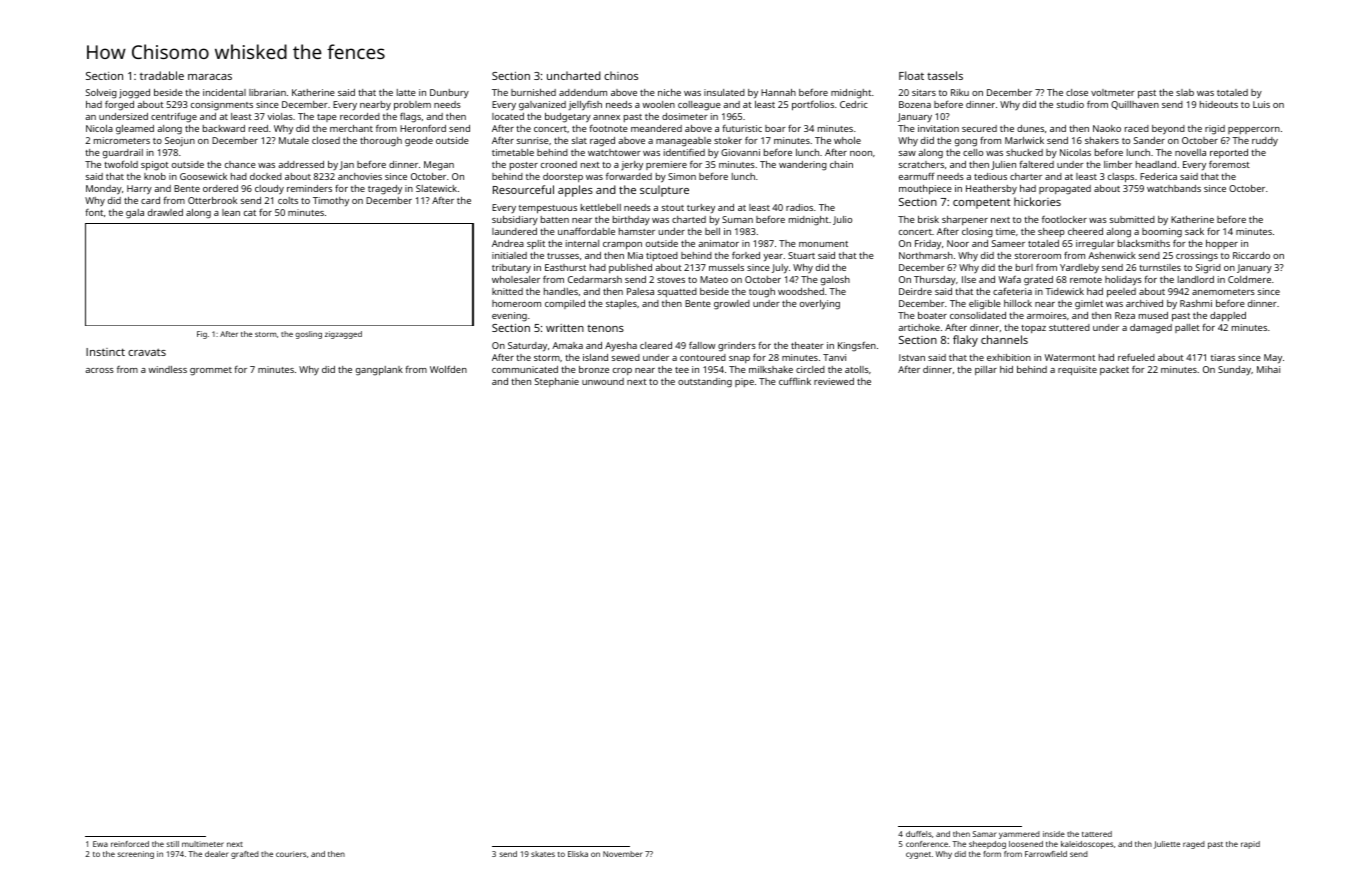 The height and width of the page is (887, 1372). I want to click on hopper, so click(1222, 244).
